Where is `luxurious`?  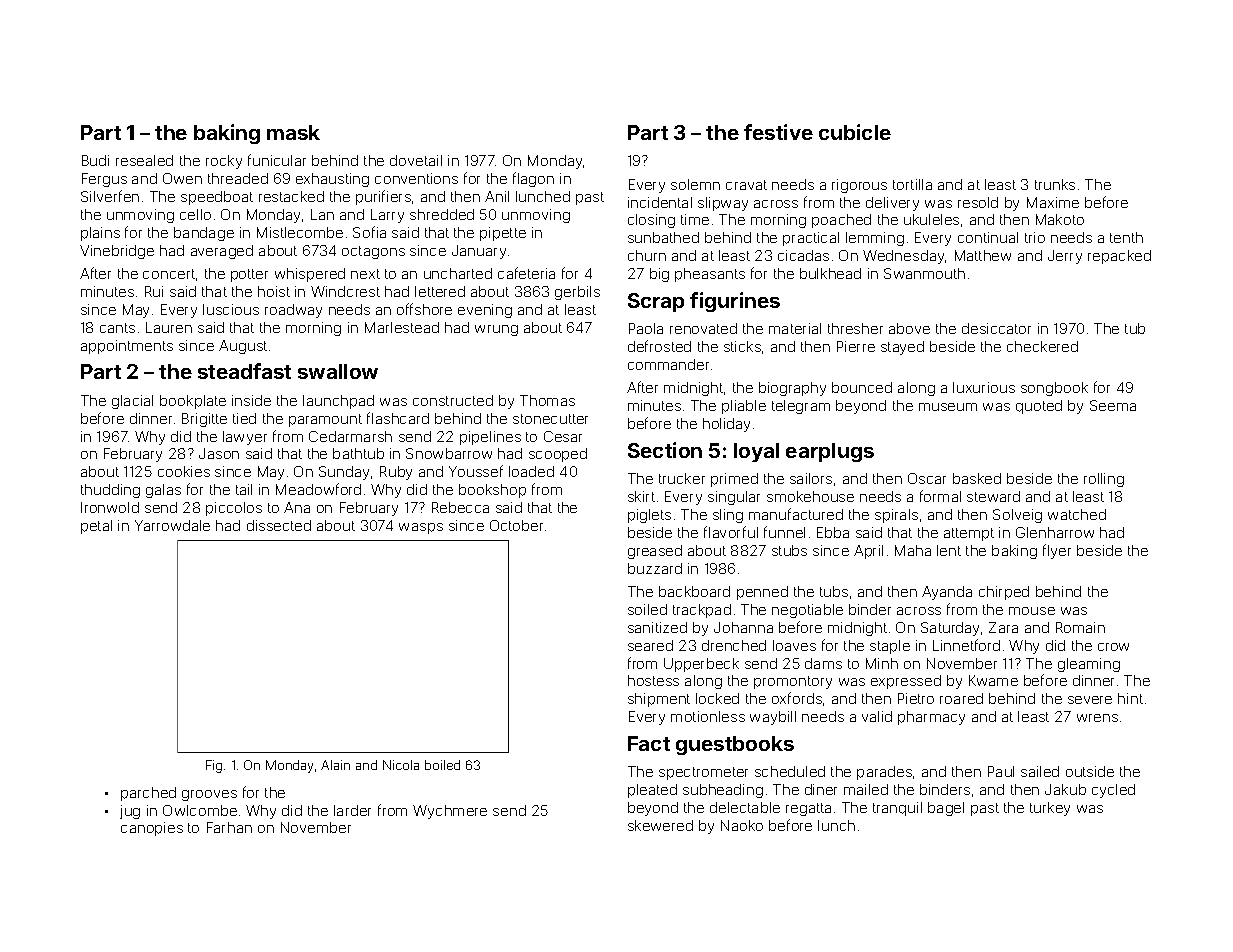
luxurious is located at coordinates (984, 387).
